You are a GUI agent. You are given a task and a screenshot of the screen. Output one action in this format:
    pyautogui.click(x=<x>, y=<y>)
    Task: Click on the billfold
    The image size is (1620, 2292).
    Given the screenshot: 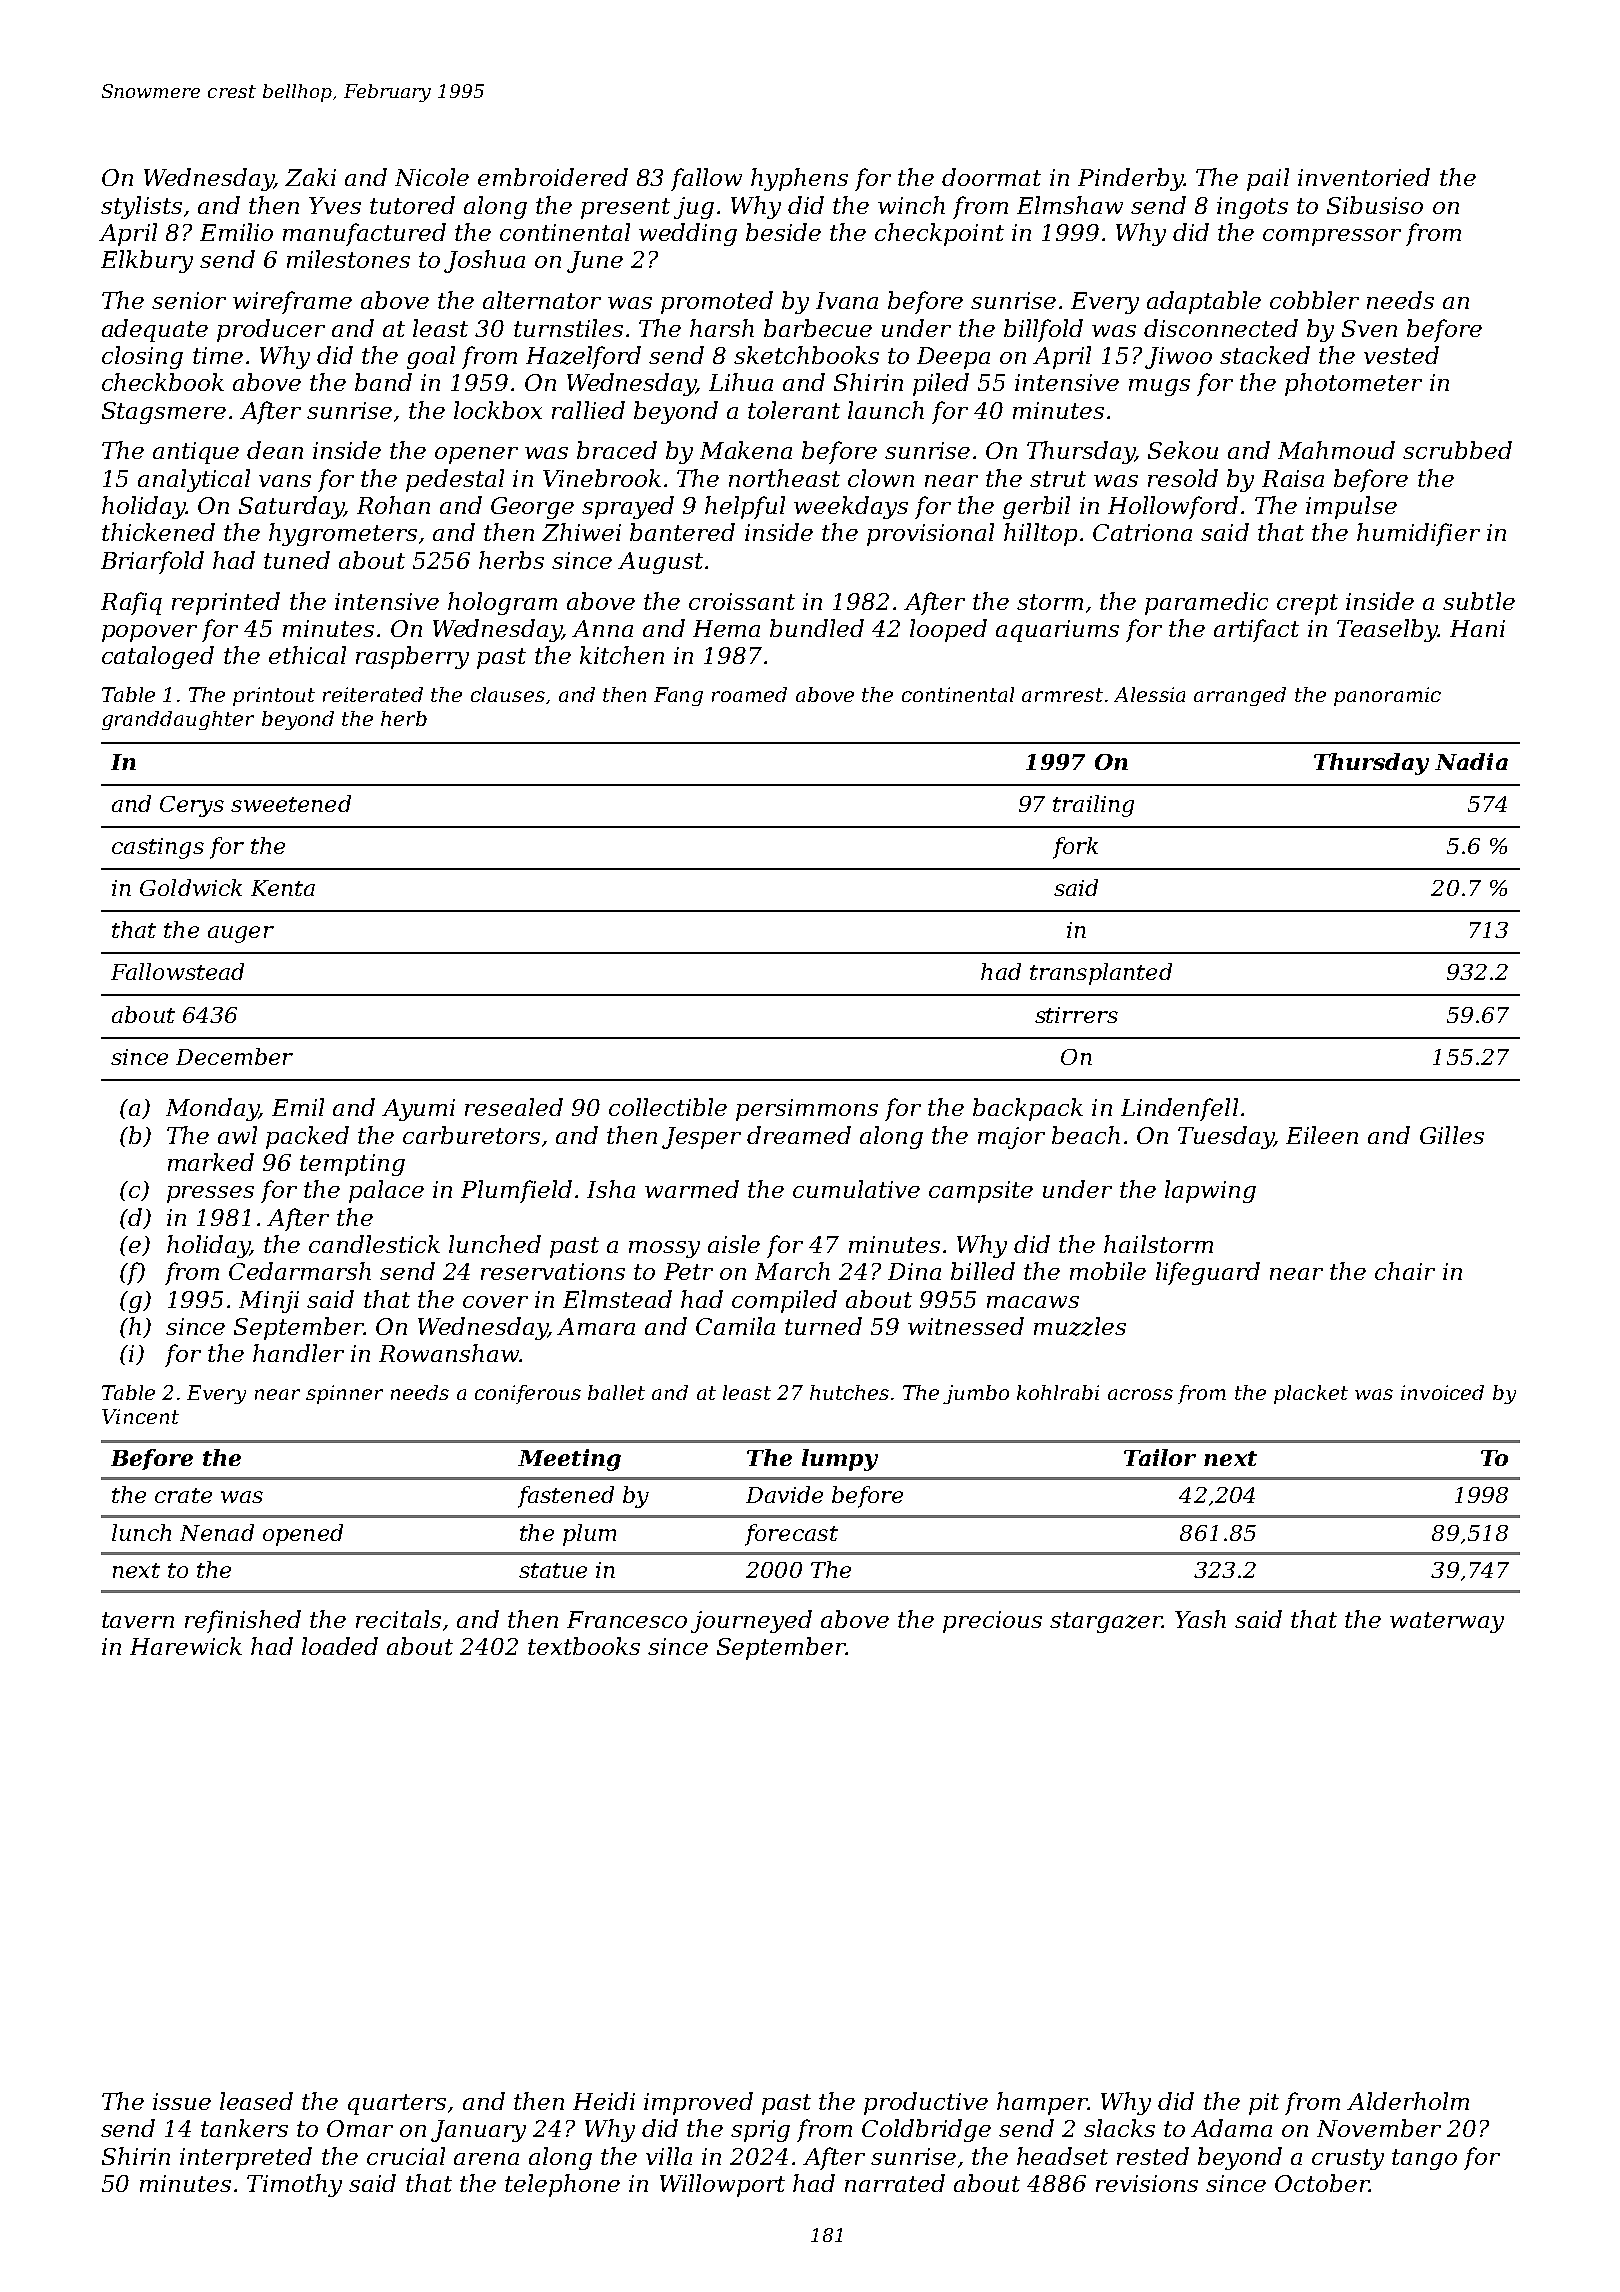 What is the action you would take?
    pyautogui.click(x=1043, y=330)
